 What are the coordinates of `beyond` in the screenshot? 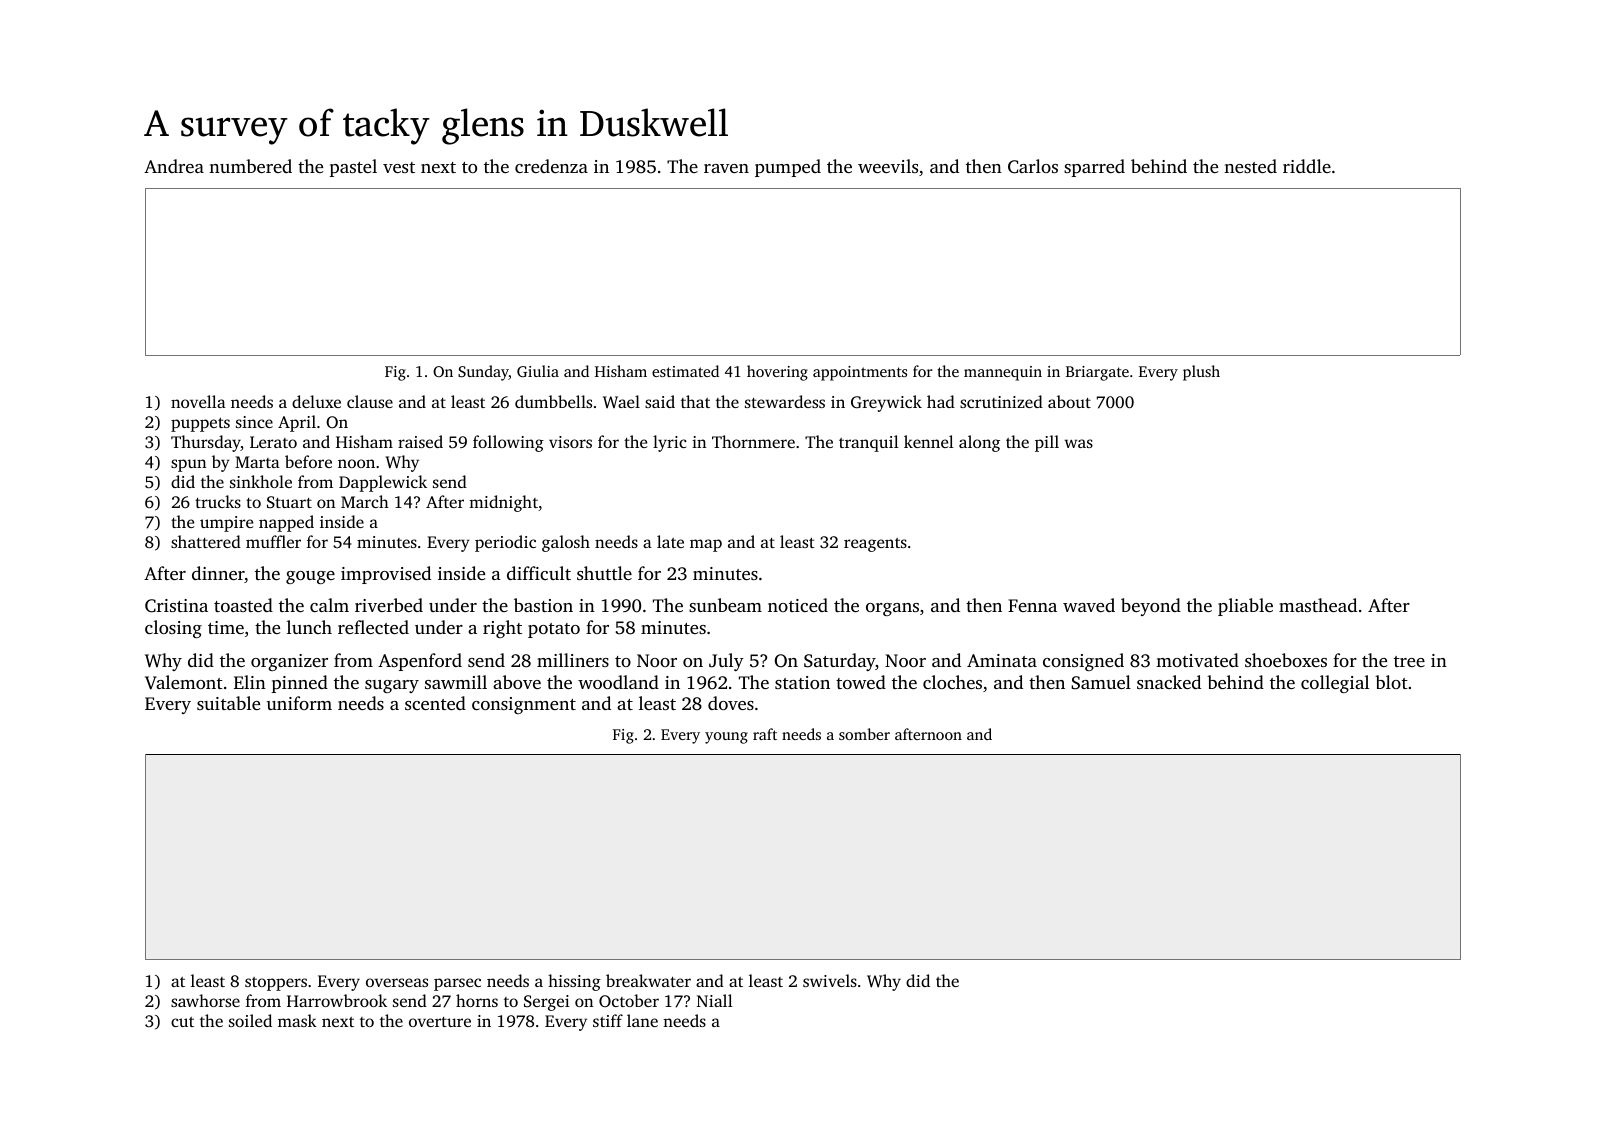 It's located at (1151, 607).
